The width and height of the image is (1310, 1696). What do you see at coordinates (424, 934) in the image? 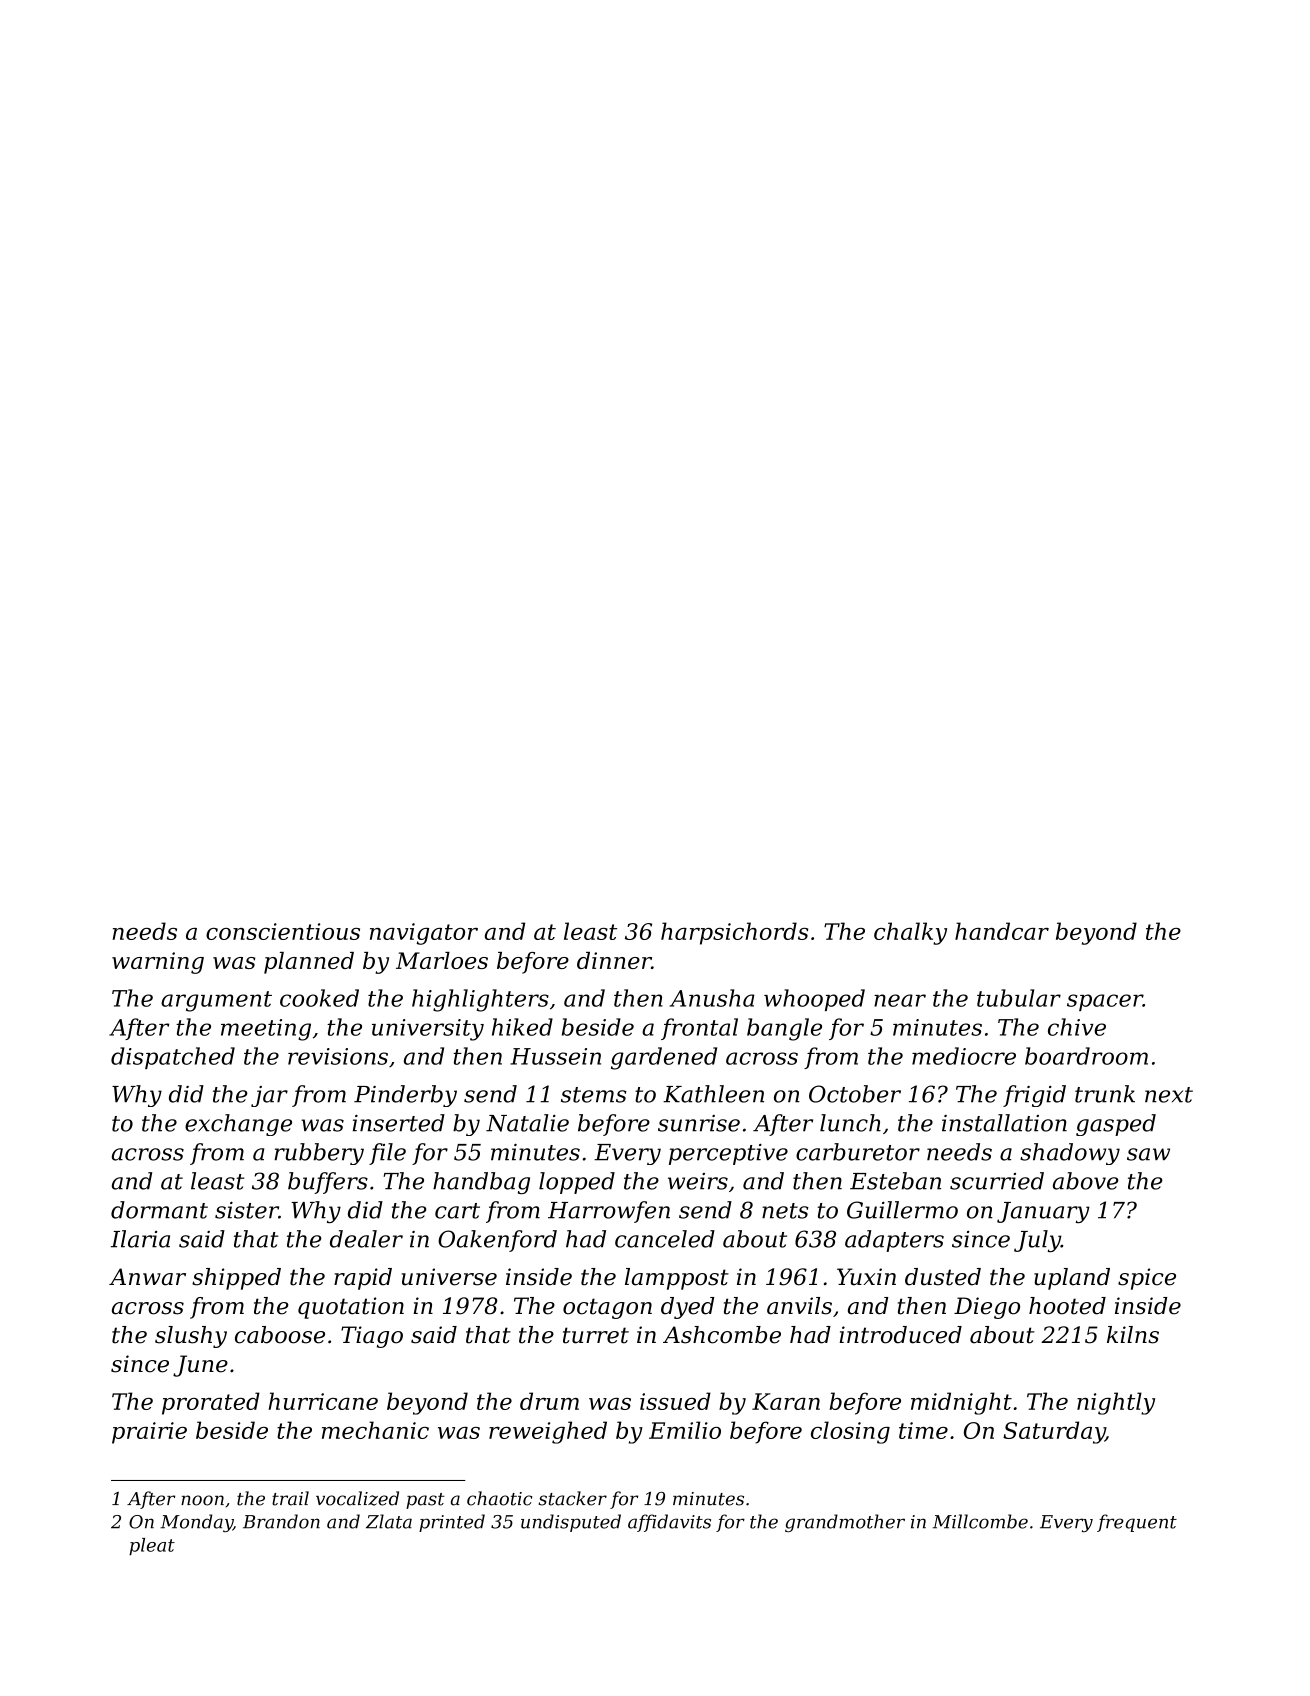
I see `navigator` at bounding box center [424, 934].
